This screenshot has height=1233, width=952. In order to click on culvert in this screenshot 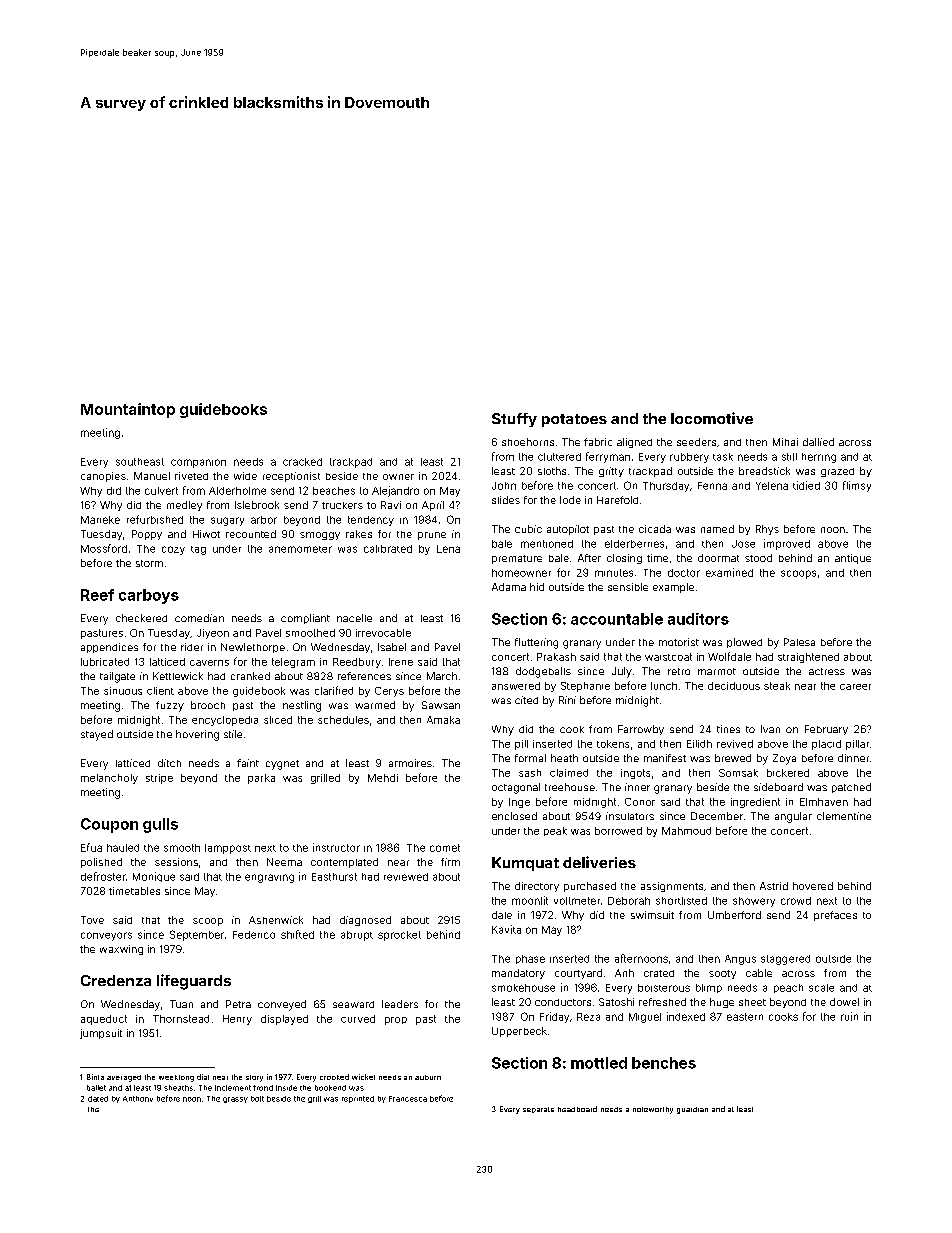, I will do `click(161, 491)`.
